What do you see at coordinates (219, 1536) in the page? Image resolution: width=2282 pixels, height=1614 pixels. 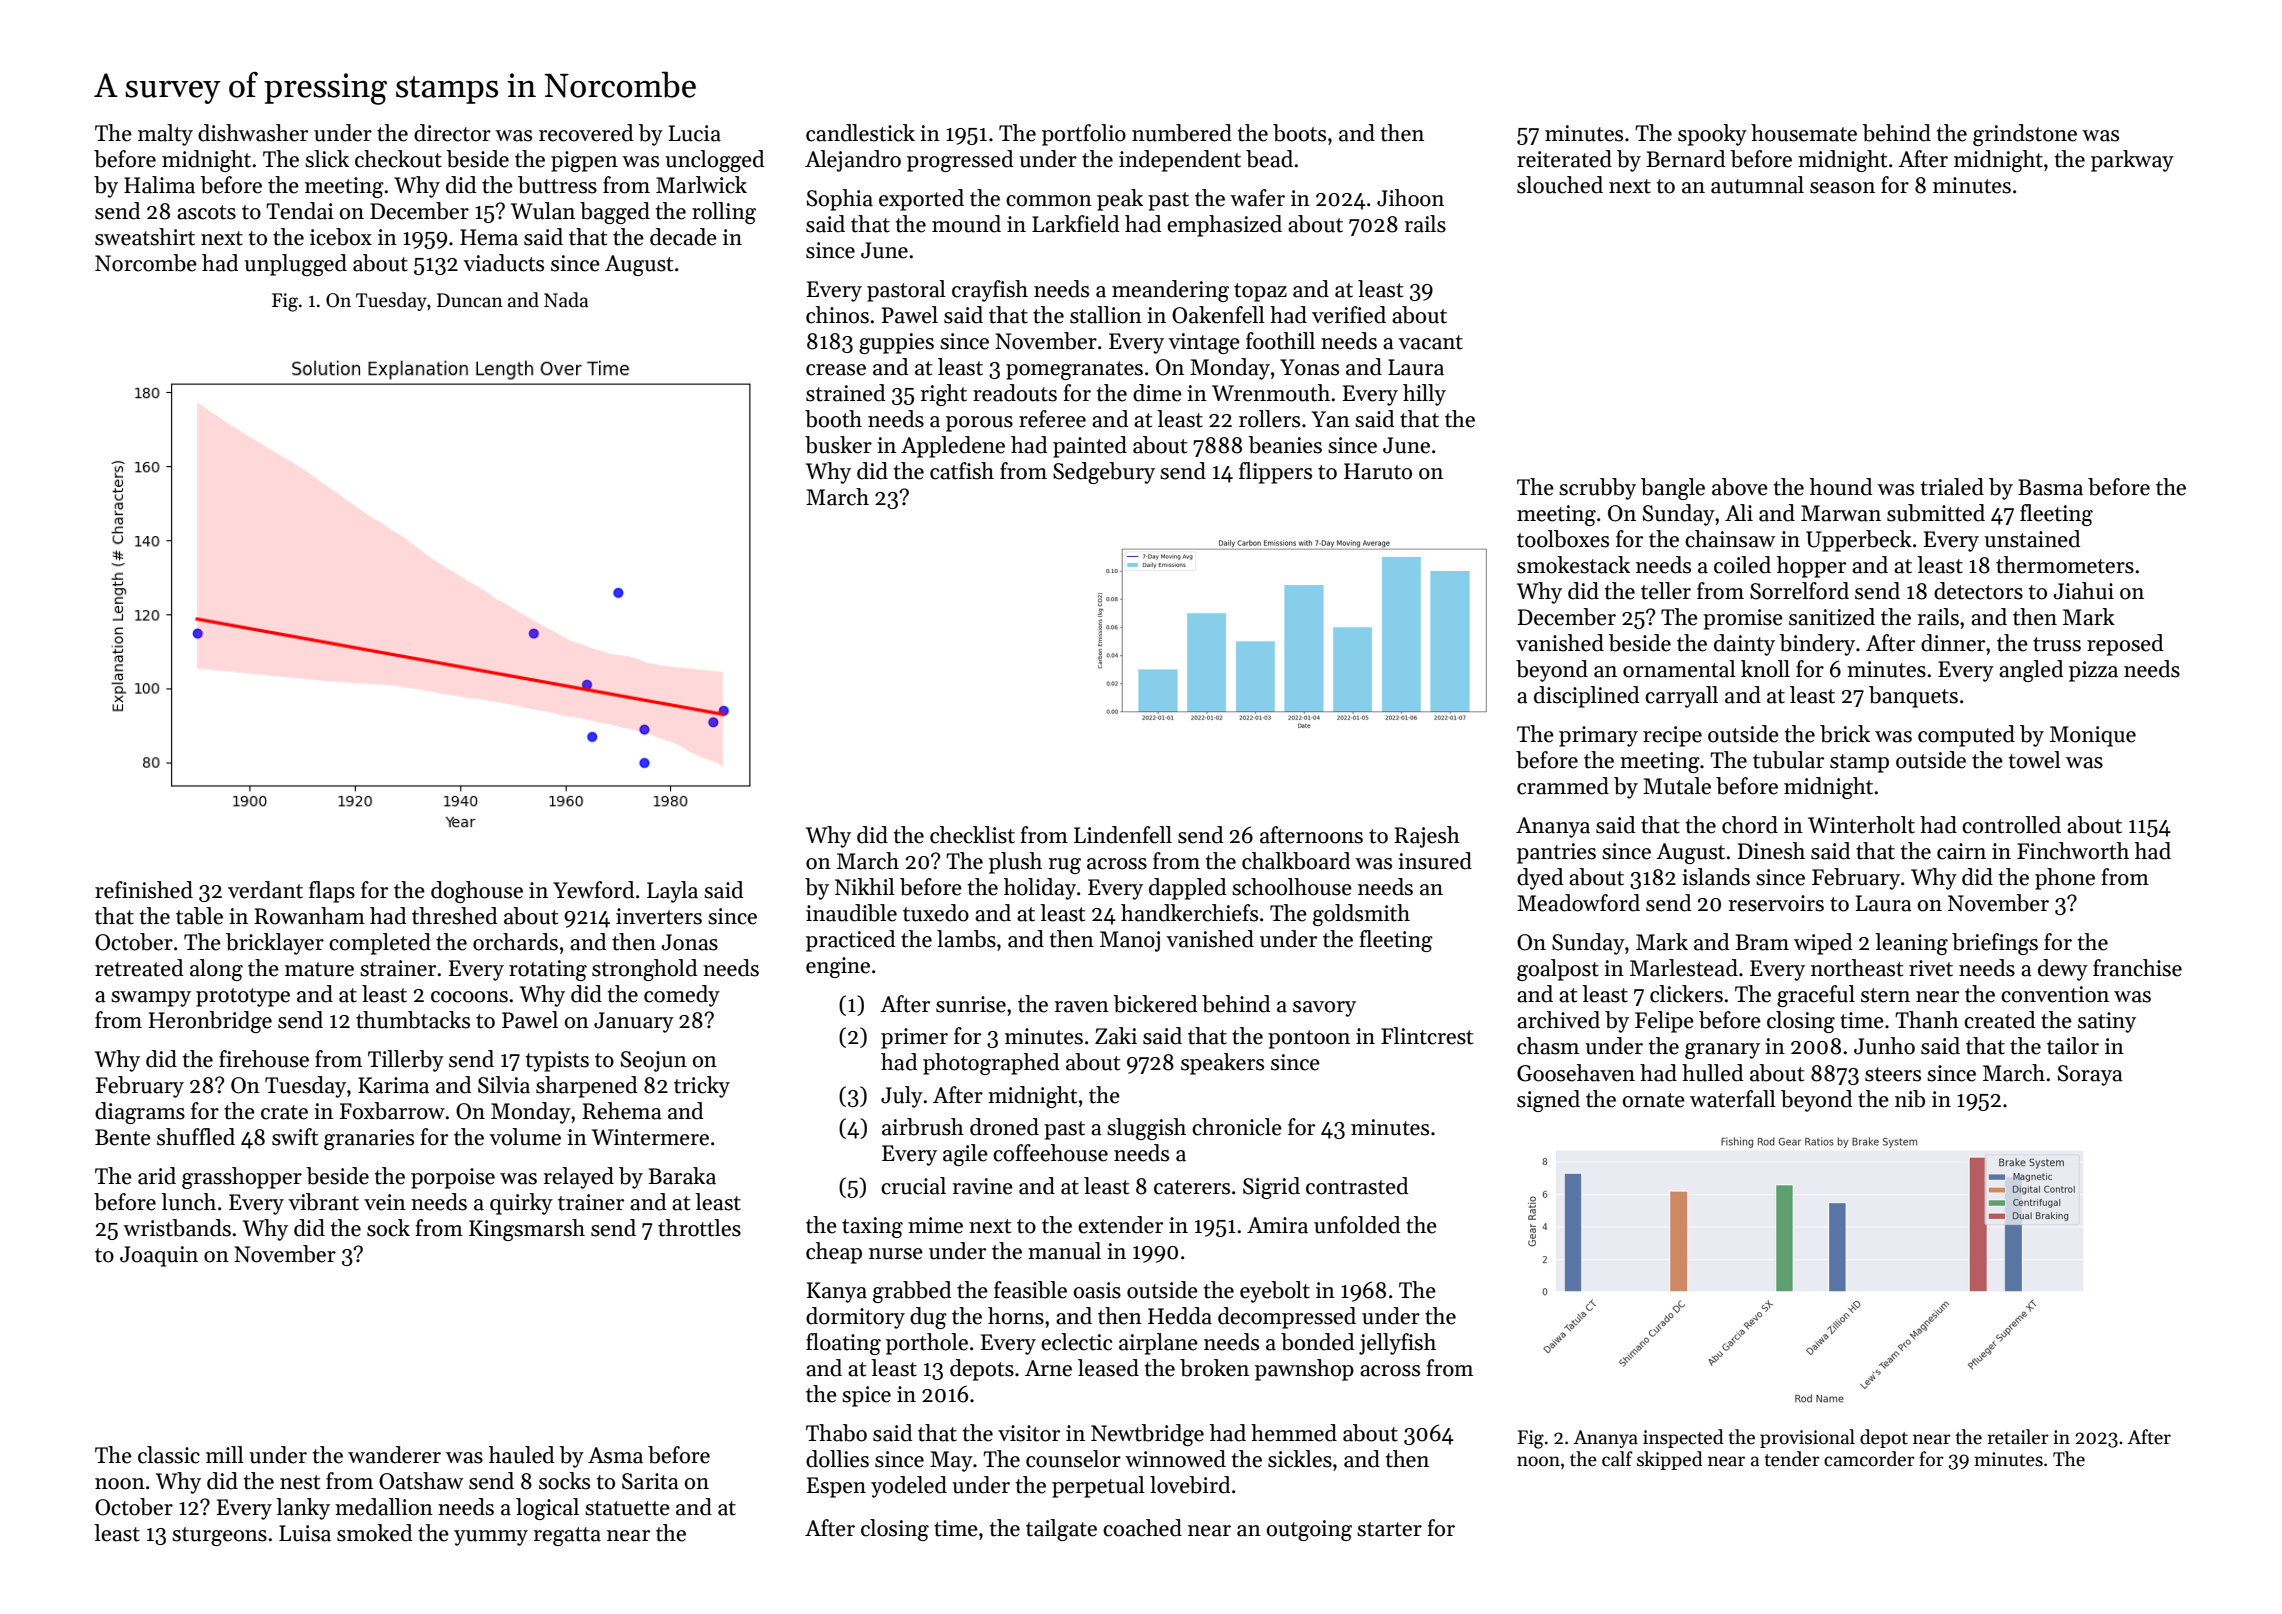 I see `sturgeons` at bounding box center [219, 1536].
